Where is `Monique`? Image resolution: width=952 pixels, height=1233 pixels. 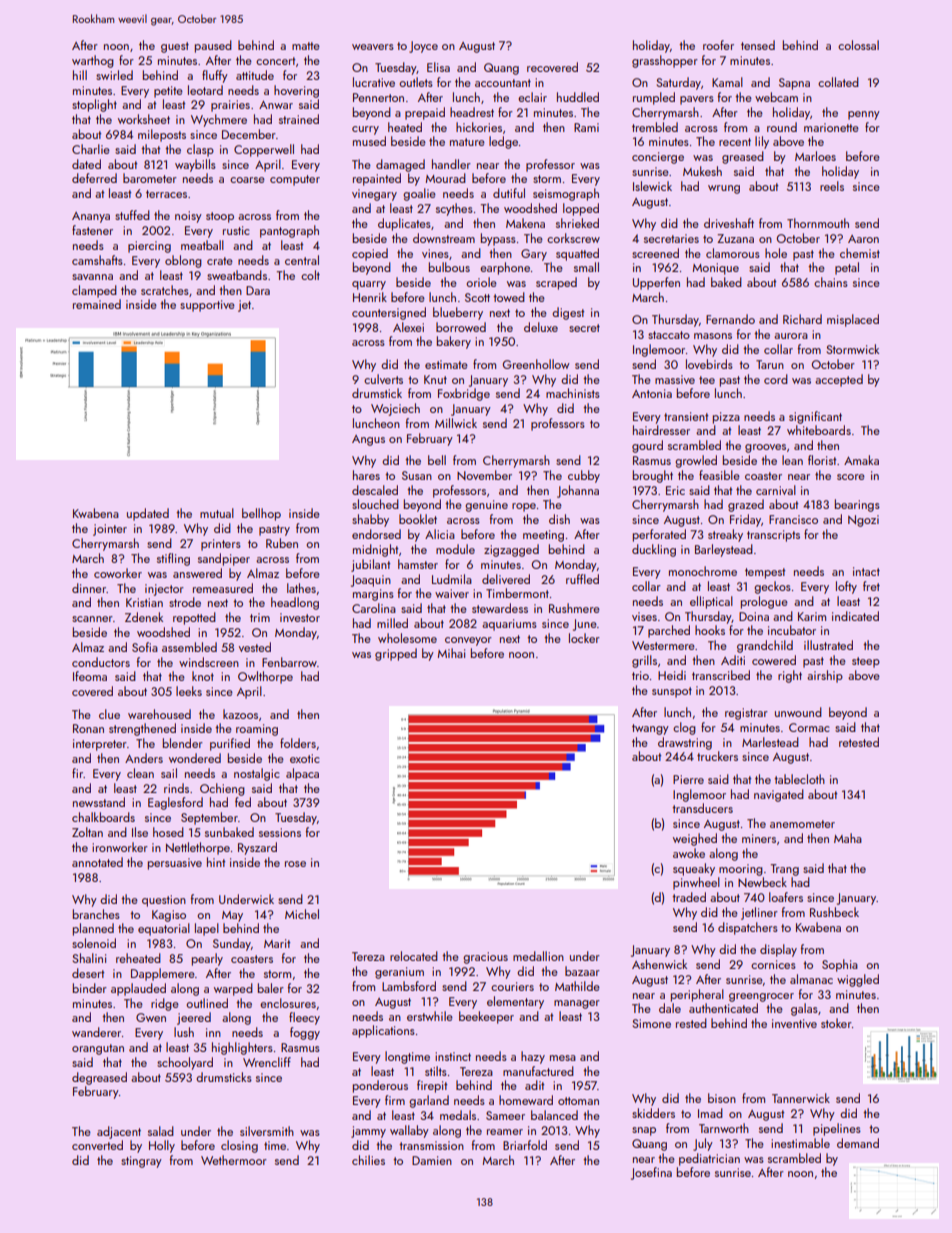
Monique is located at coordinates (716, 269).
